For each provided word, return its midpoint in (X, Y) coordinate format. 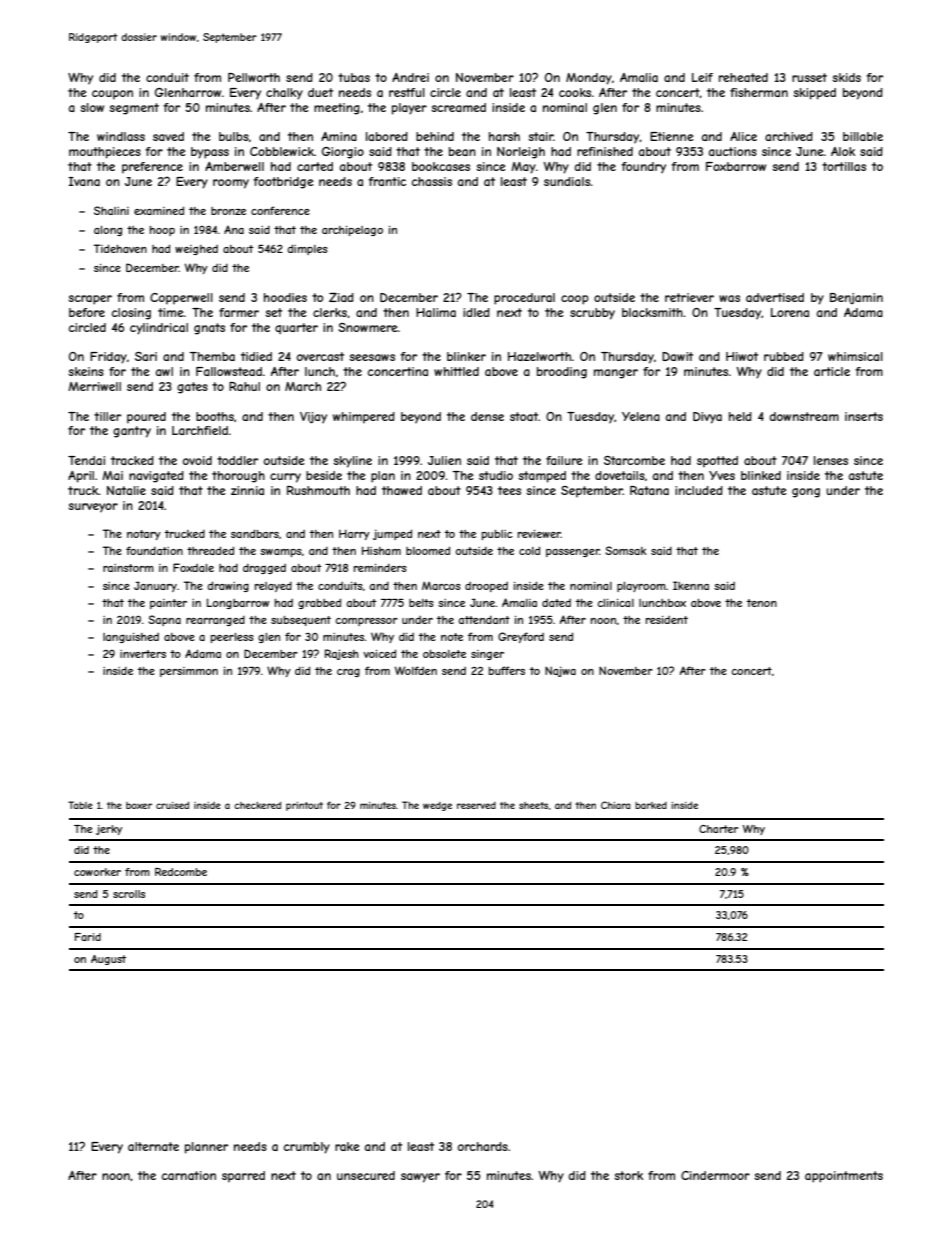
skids (846, 77)
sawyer (420, 1178)
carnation (189, 1175)
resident (667, 620)
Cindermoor (715, 1175)
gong (806, 493)
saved (168, 136)
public (497, 535)
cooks (575, 92)
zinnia (247, 490)
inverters (143, 654)
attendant (484, 620)
